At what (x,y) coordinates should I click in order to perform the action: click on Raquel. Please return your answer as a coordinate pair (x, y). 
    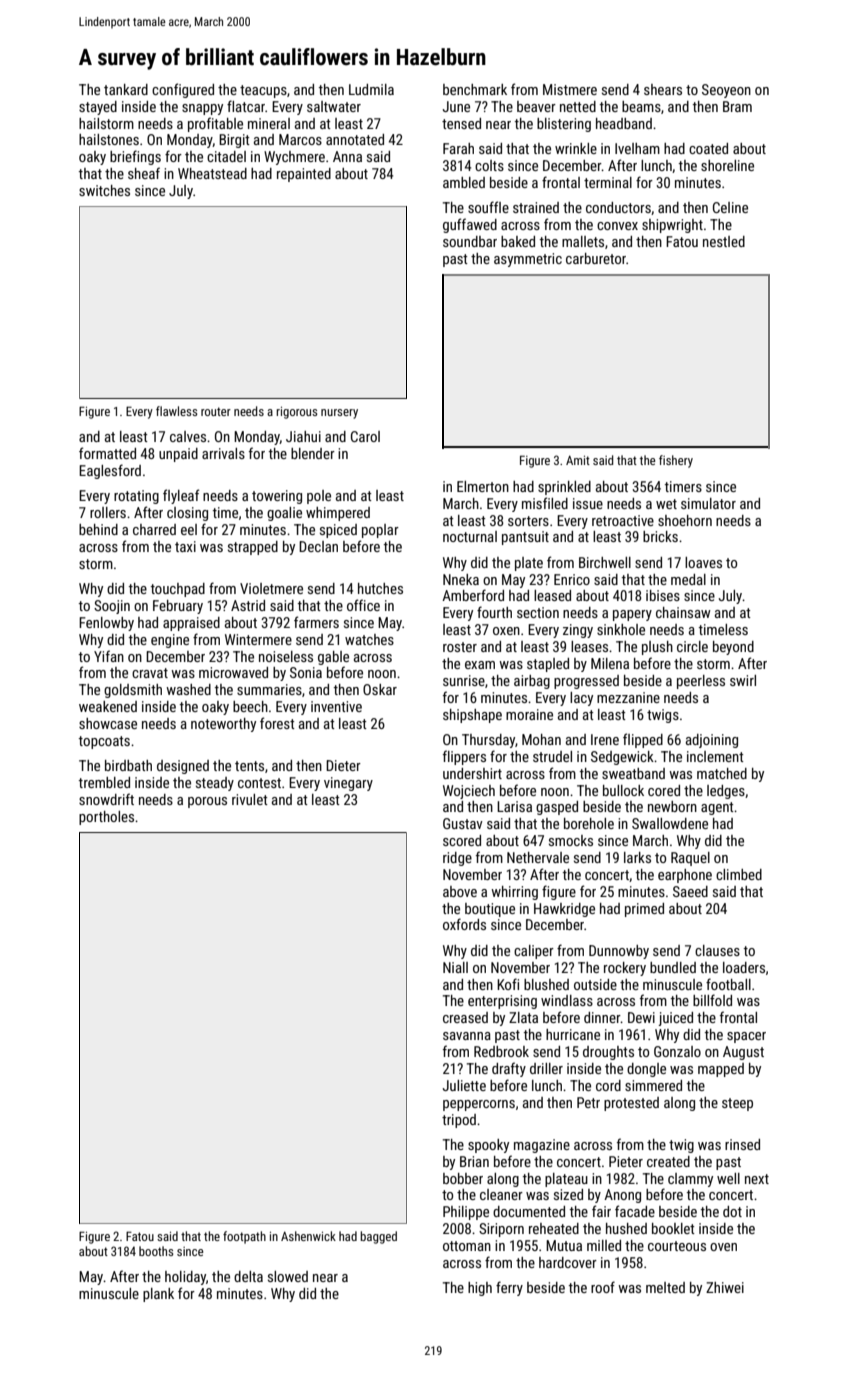
    Looking at the image, I should click on (690, 859).
